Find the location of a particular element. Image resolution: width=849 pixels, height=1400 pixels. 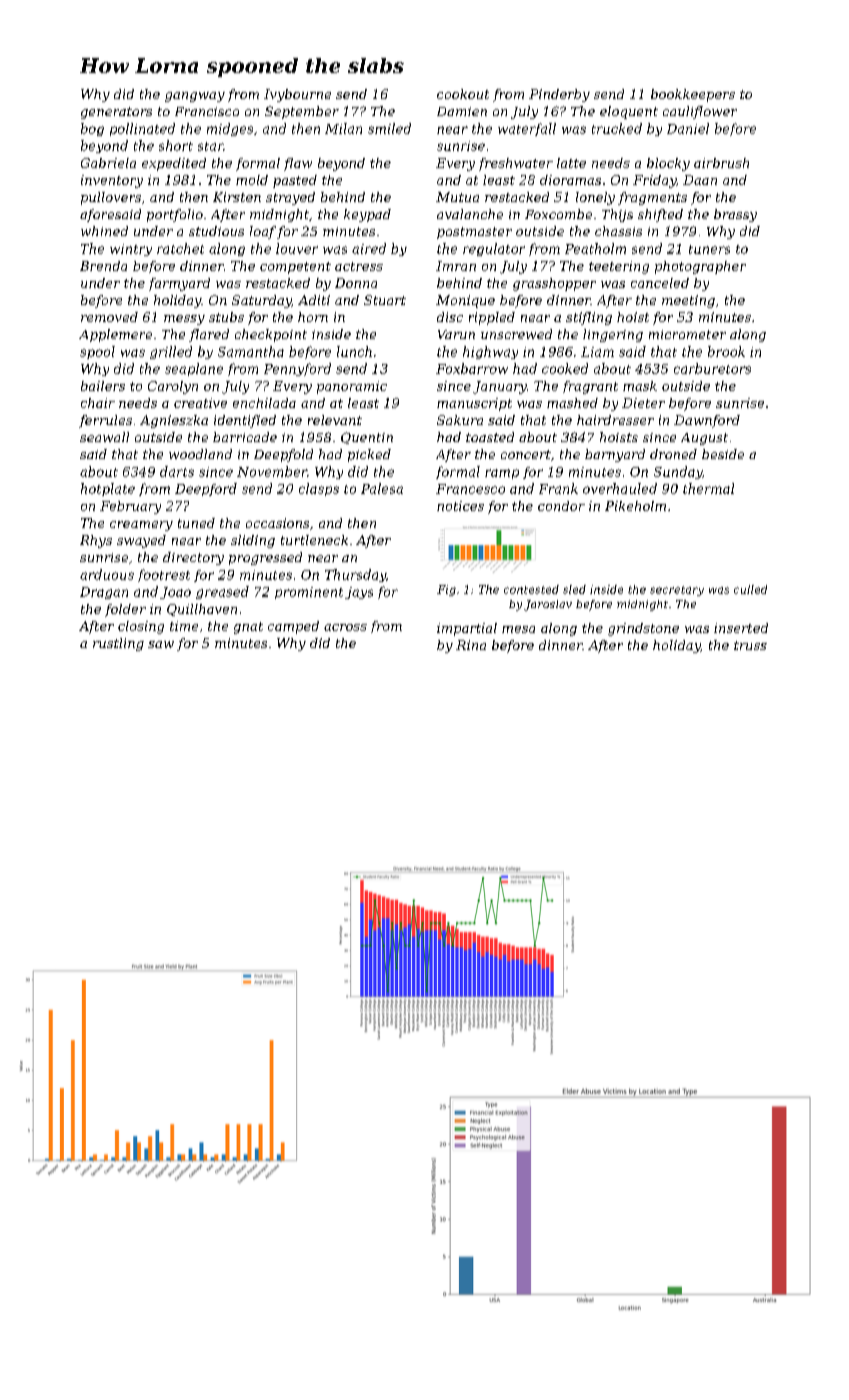

inventory is located at coordinates (112, 181).
